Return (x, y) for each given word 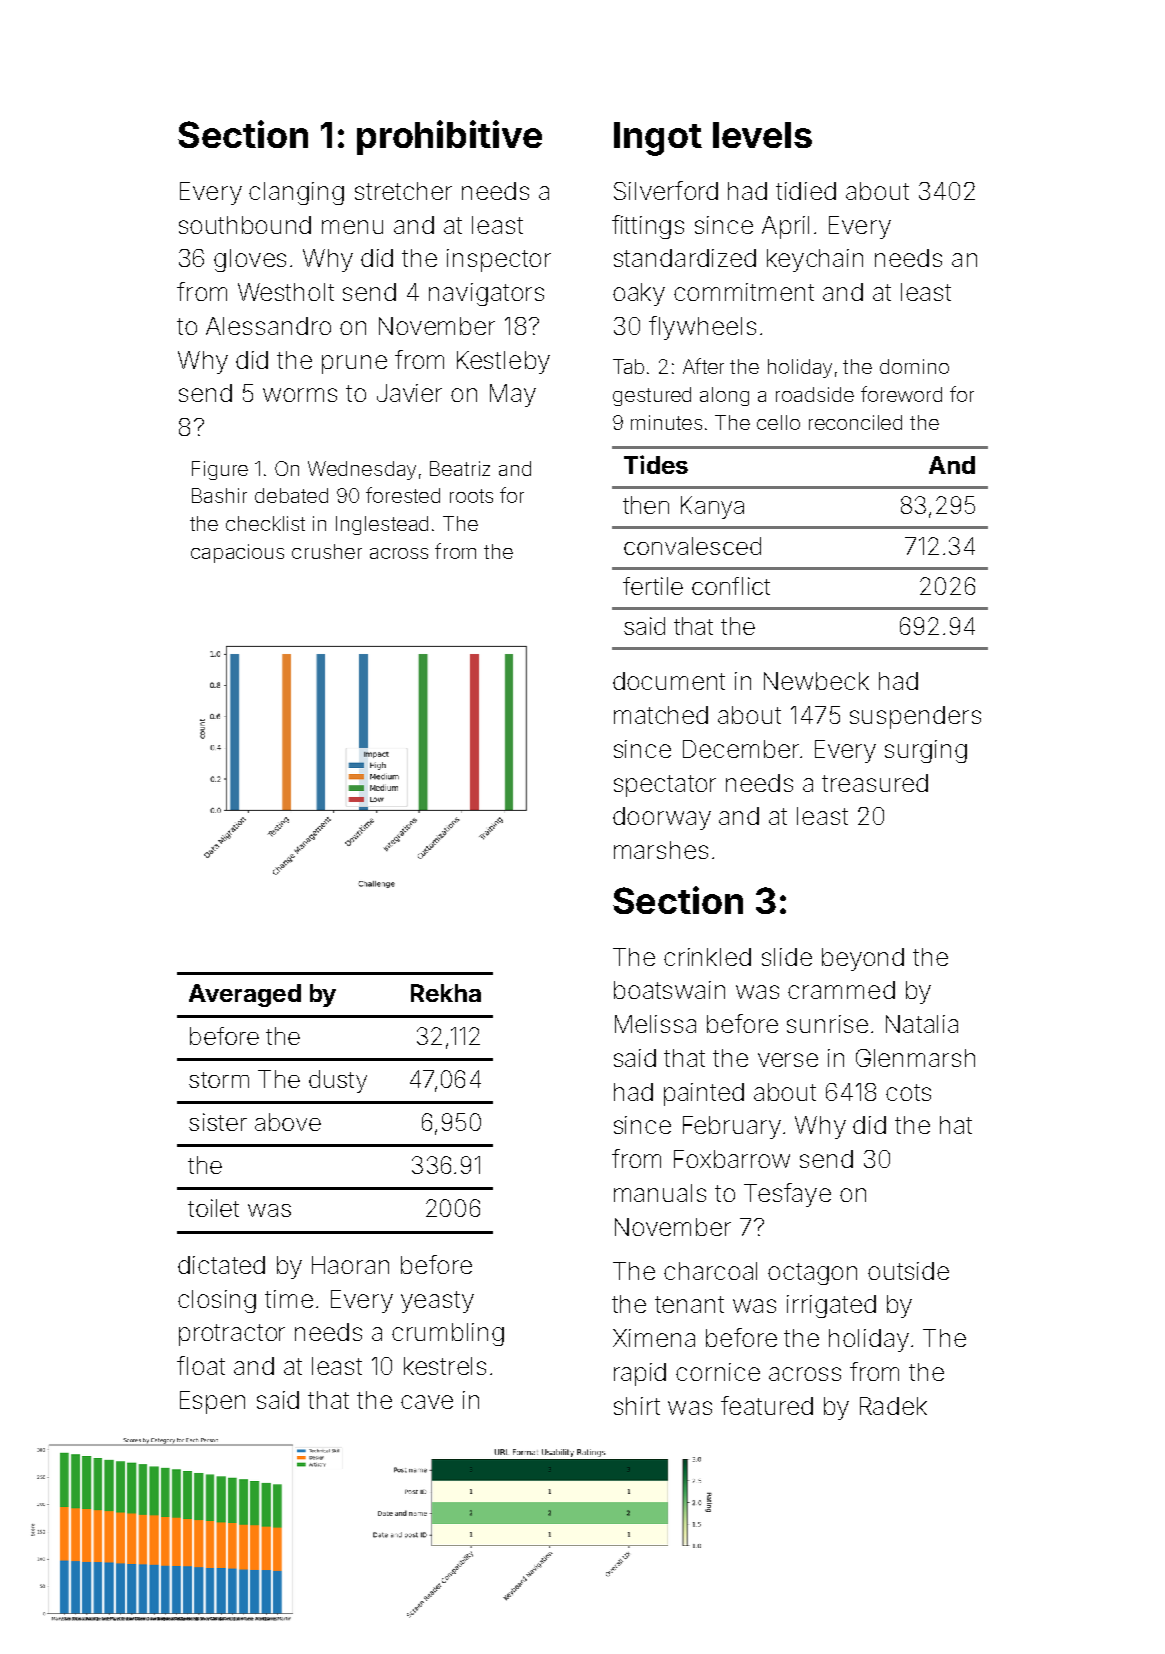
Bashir (219, 495)
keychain (815, 260)
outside (908, 1271)
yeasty (437, 1302)
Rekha (446, 993)
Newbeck (816, 681)
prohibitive (449, 137)
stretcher (403, 191)
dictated (221, 1265)
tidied (806, 191)
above (288, 1122)
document (669, 681)
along (724, 396)
